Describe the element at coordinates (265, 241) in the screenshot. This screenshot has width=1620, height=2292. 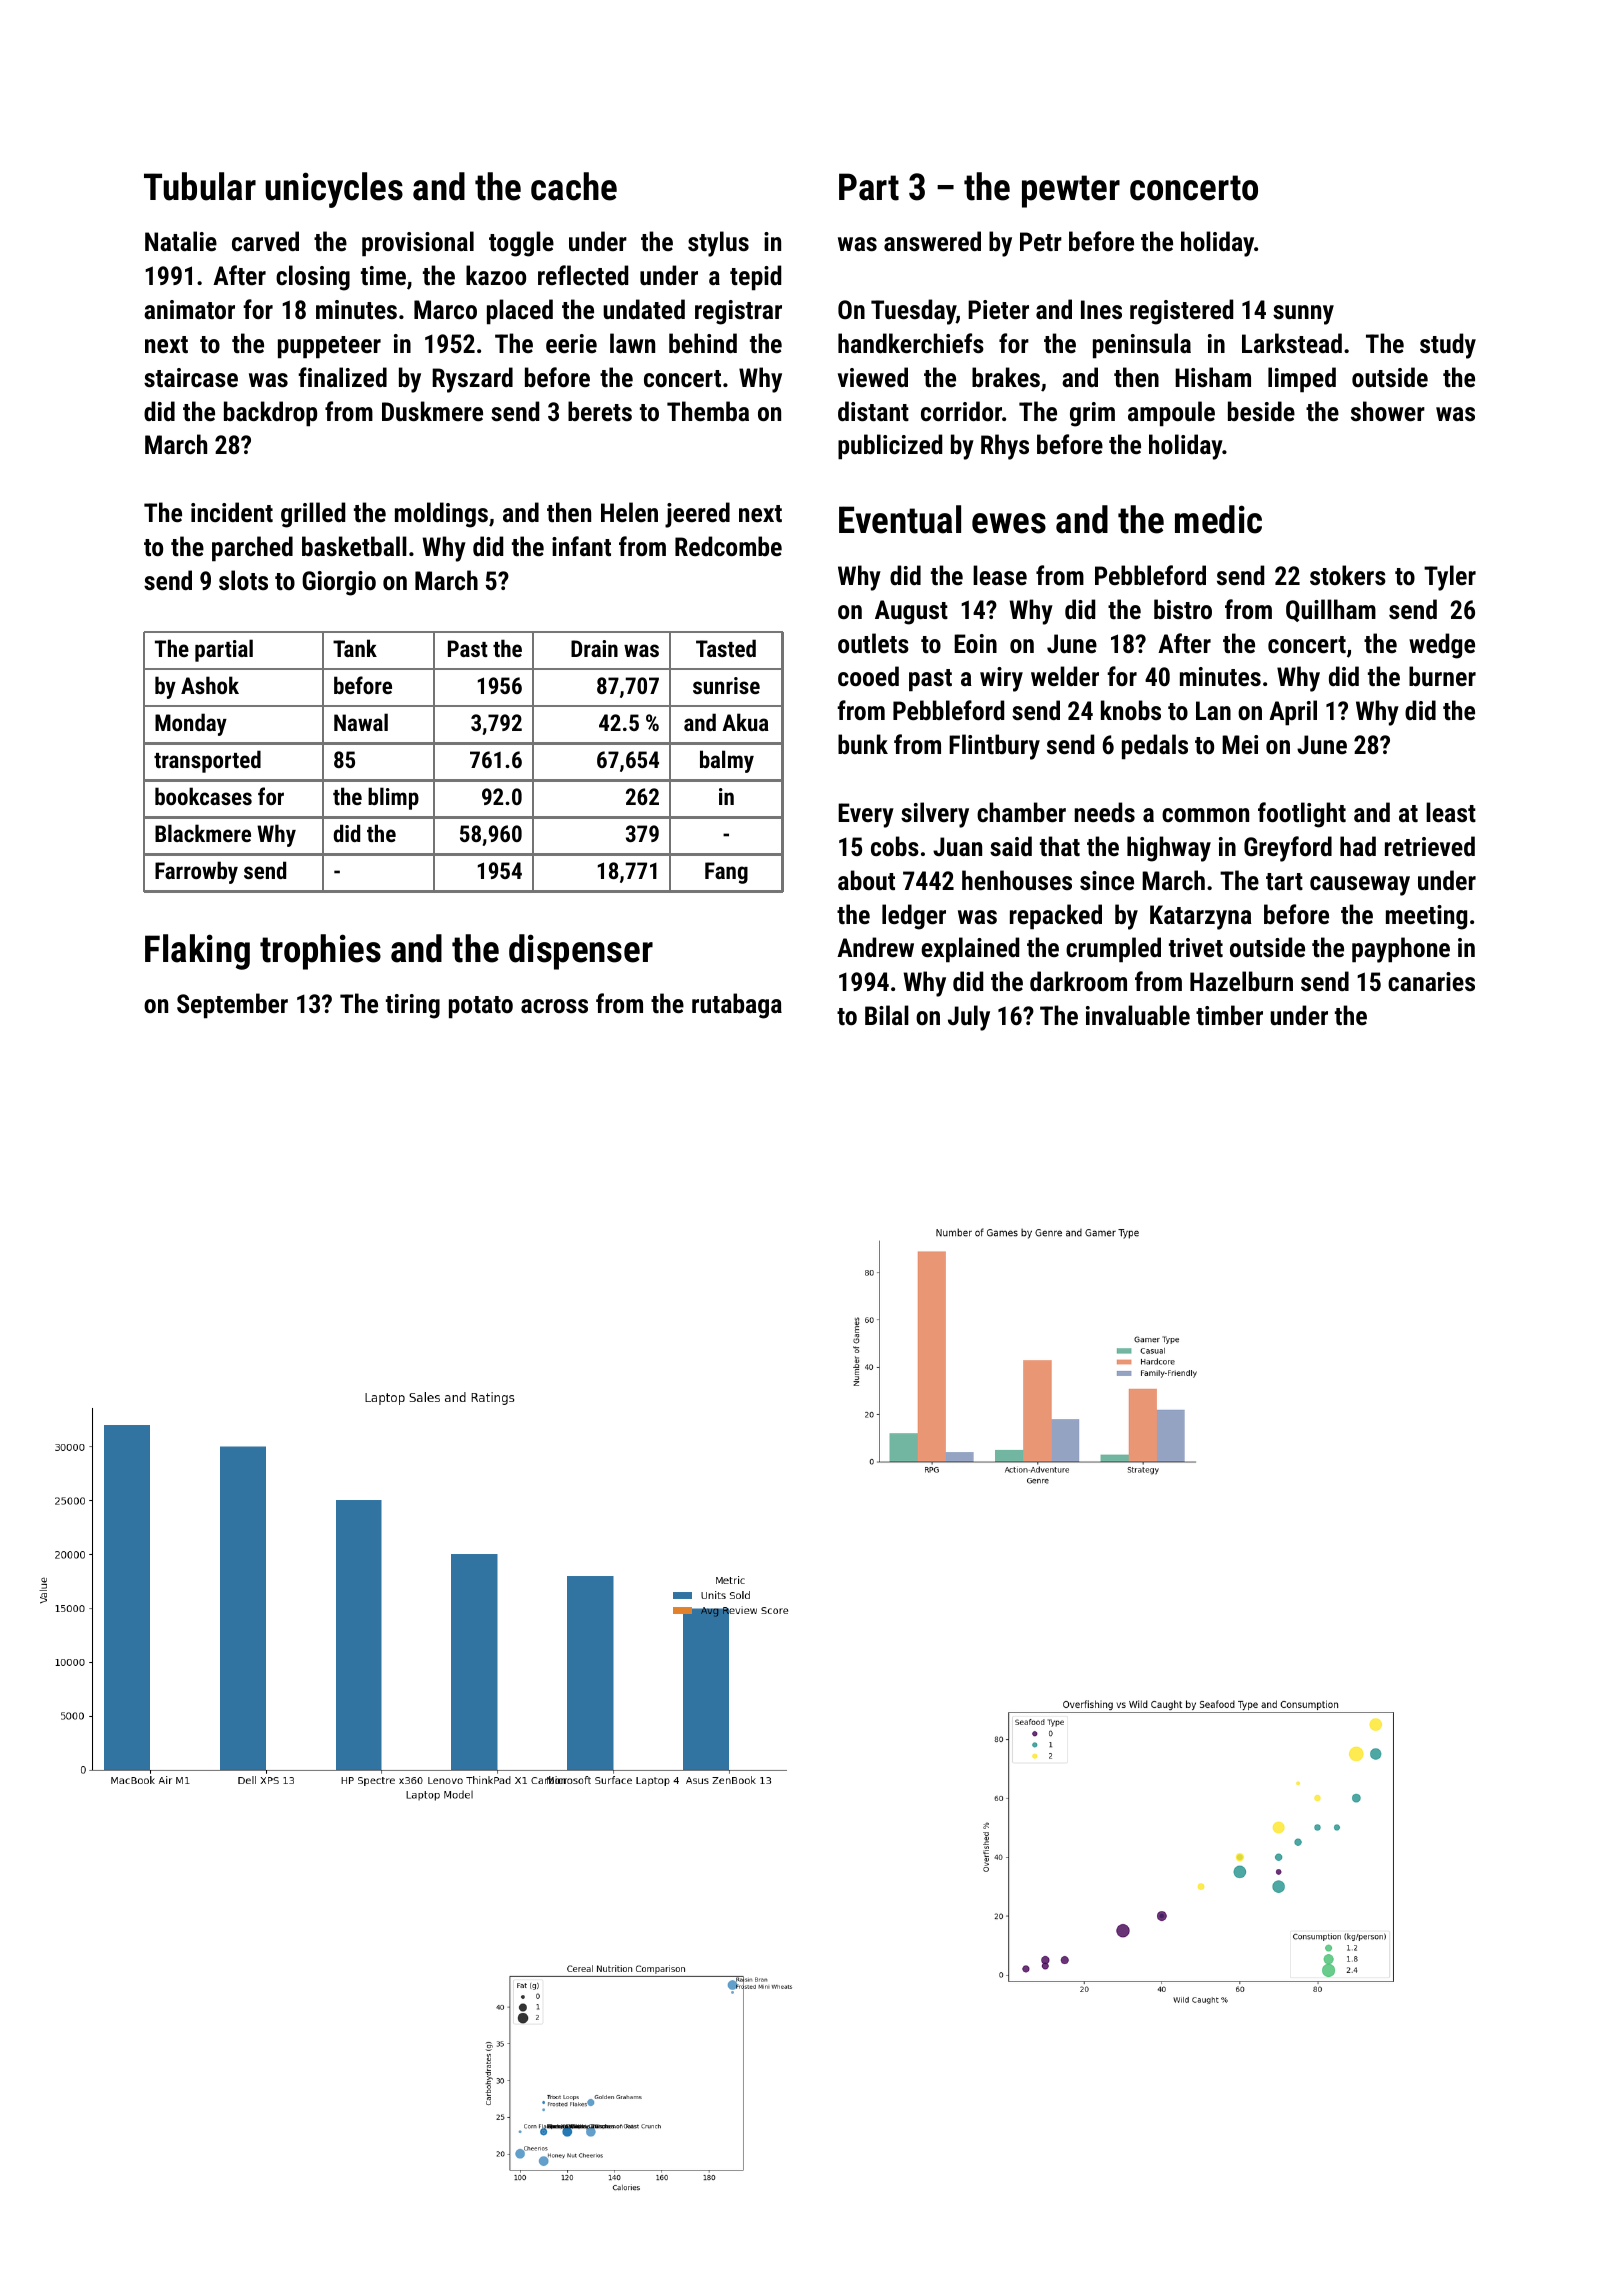
I see `carved` at that location.
